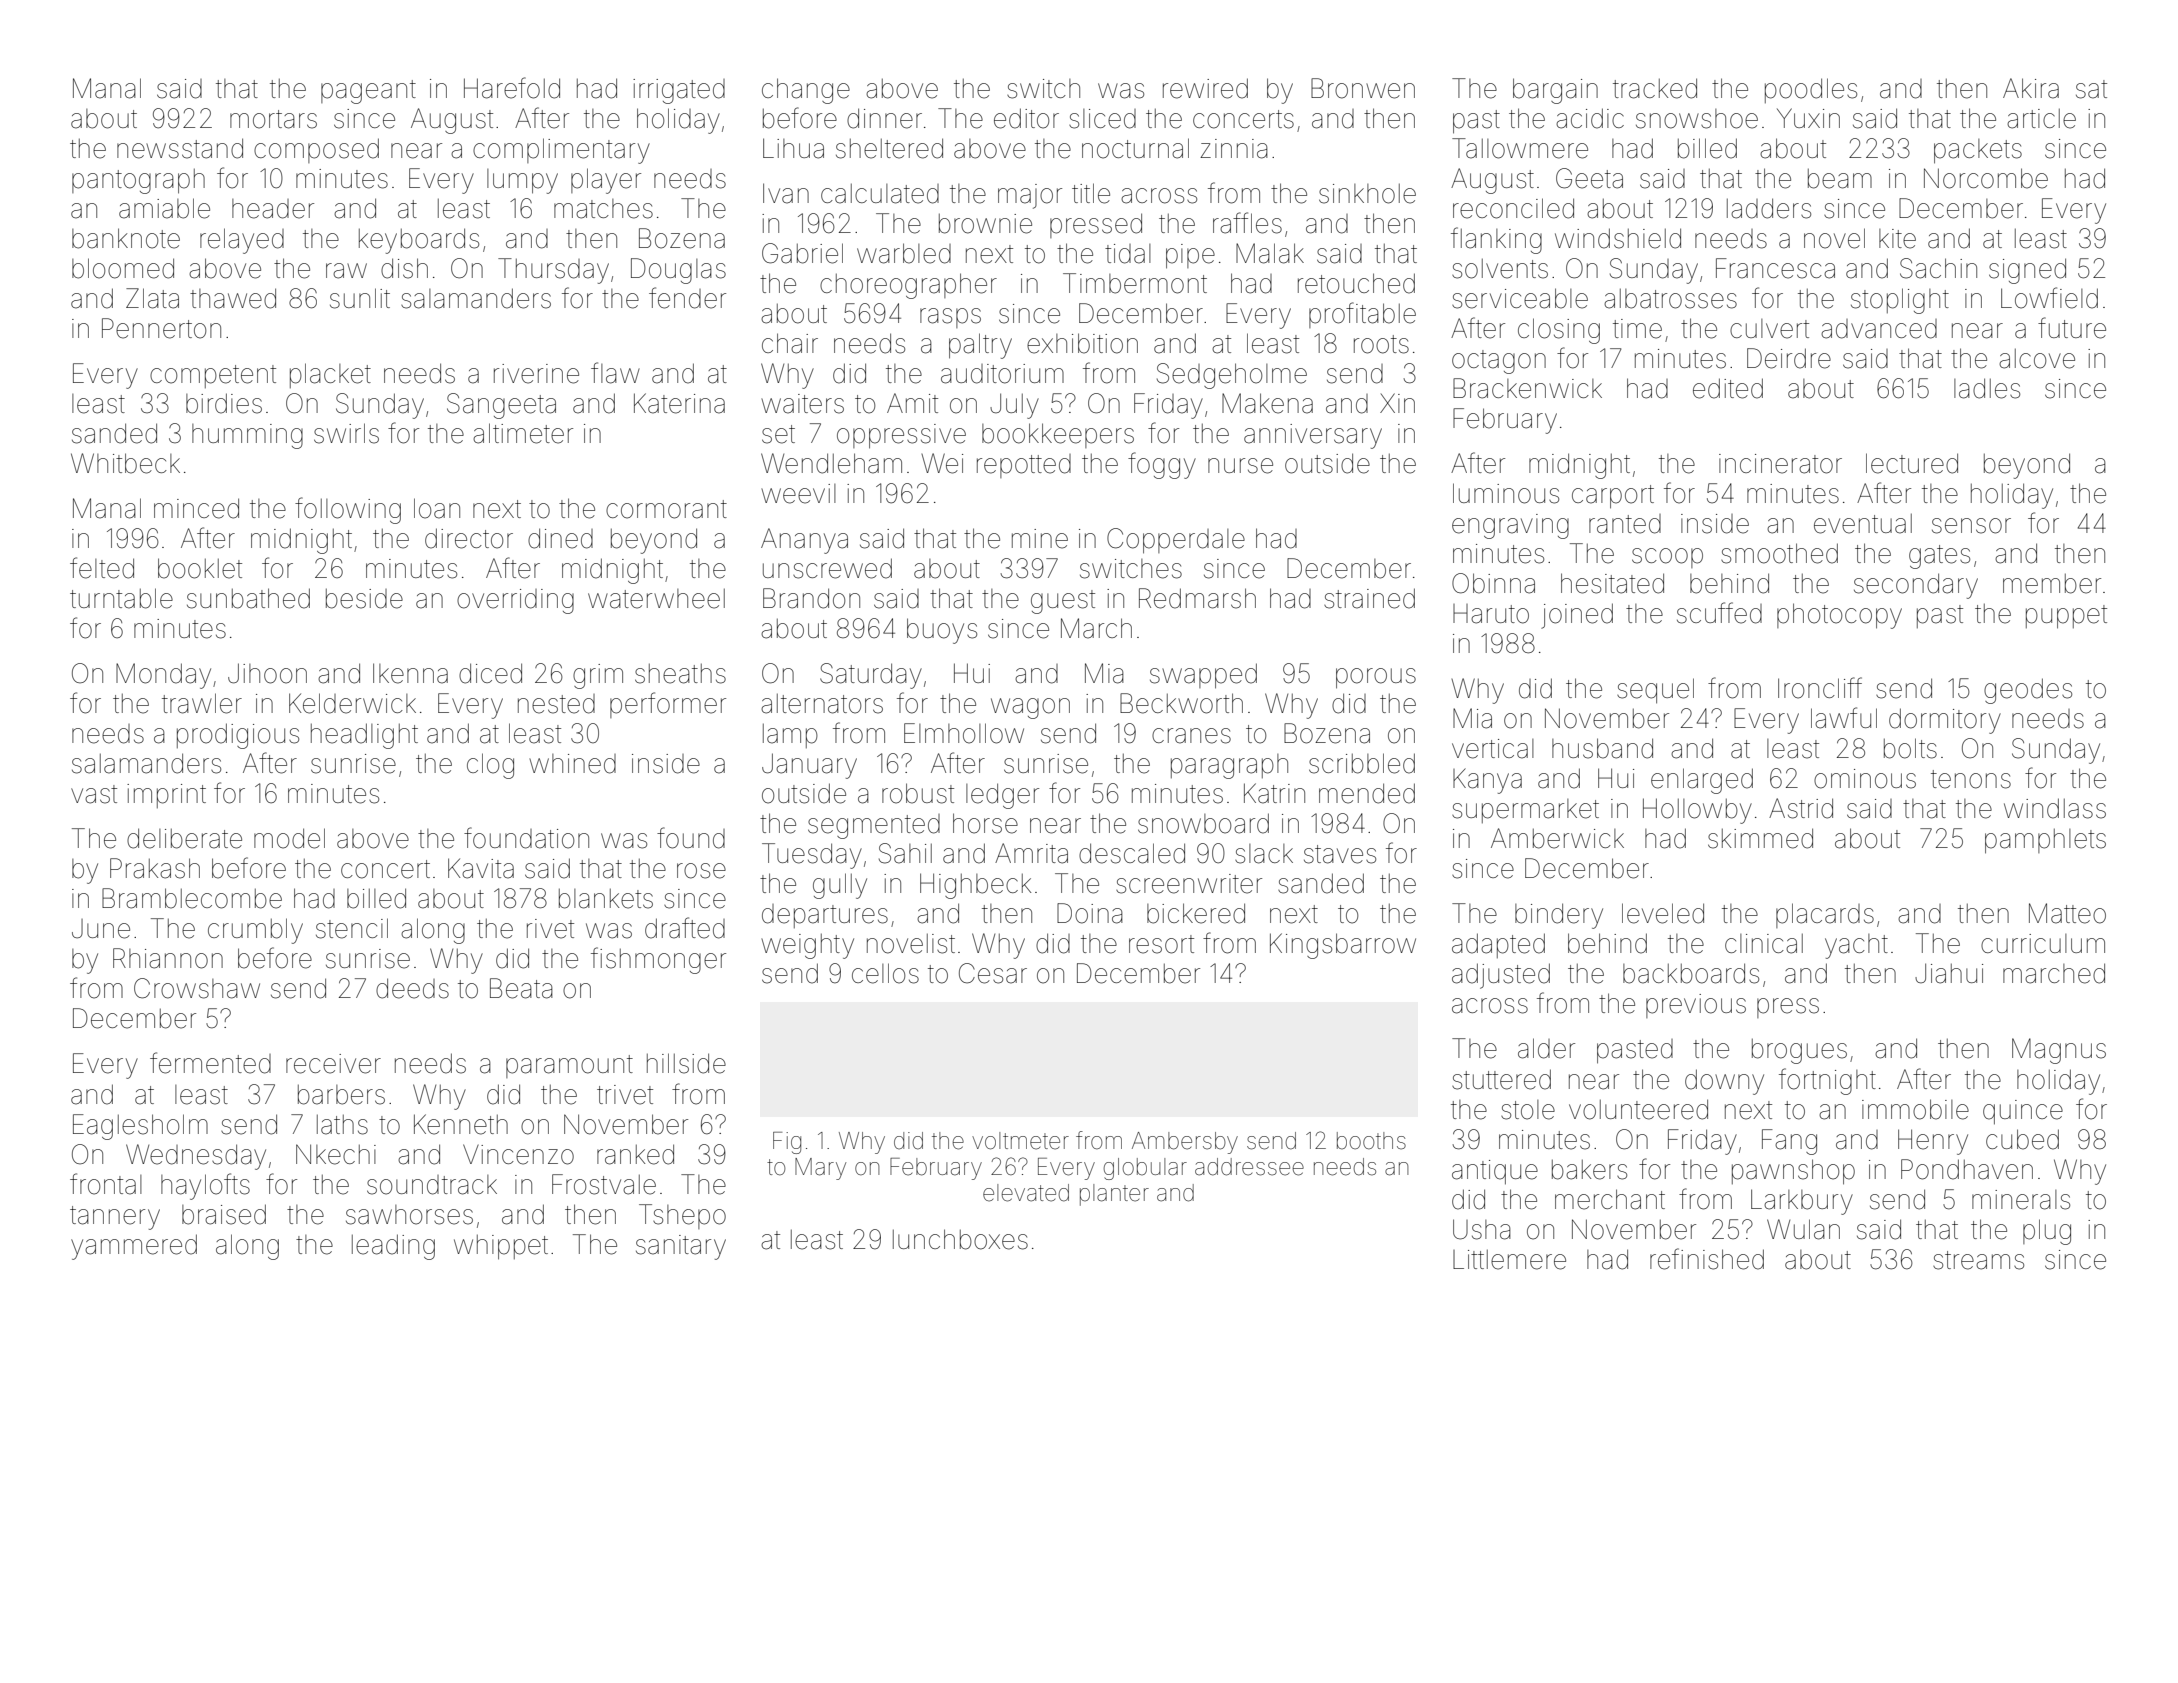 The height and width of the document is (1683, 2178). I want to click on Sachin, so click(1938, 268).
